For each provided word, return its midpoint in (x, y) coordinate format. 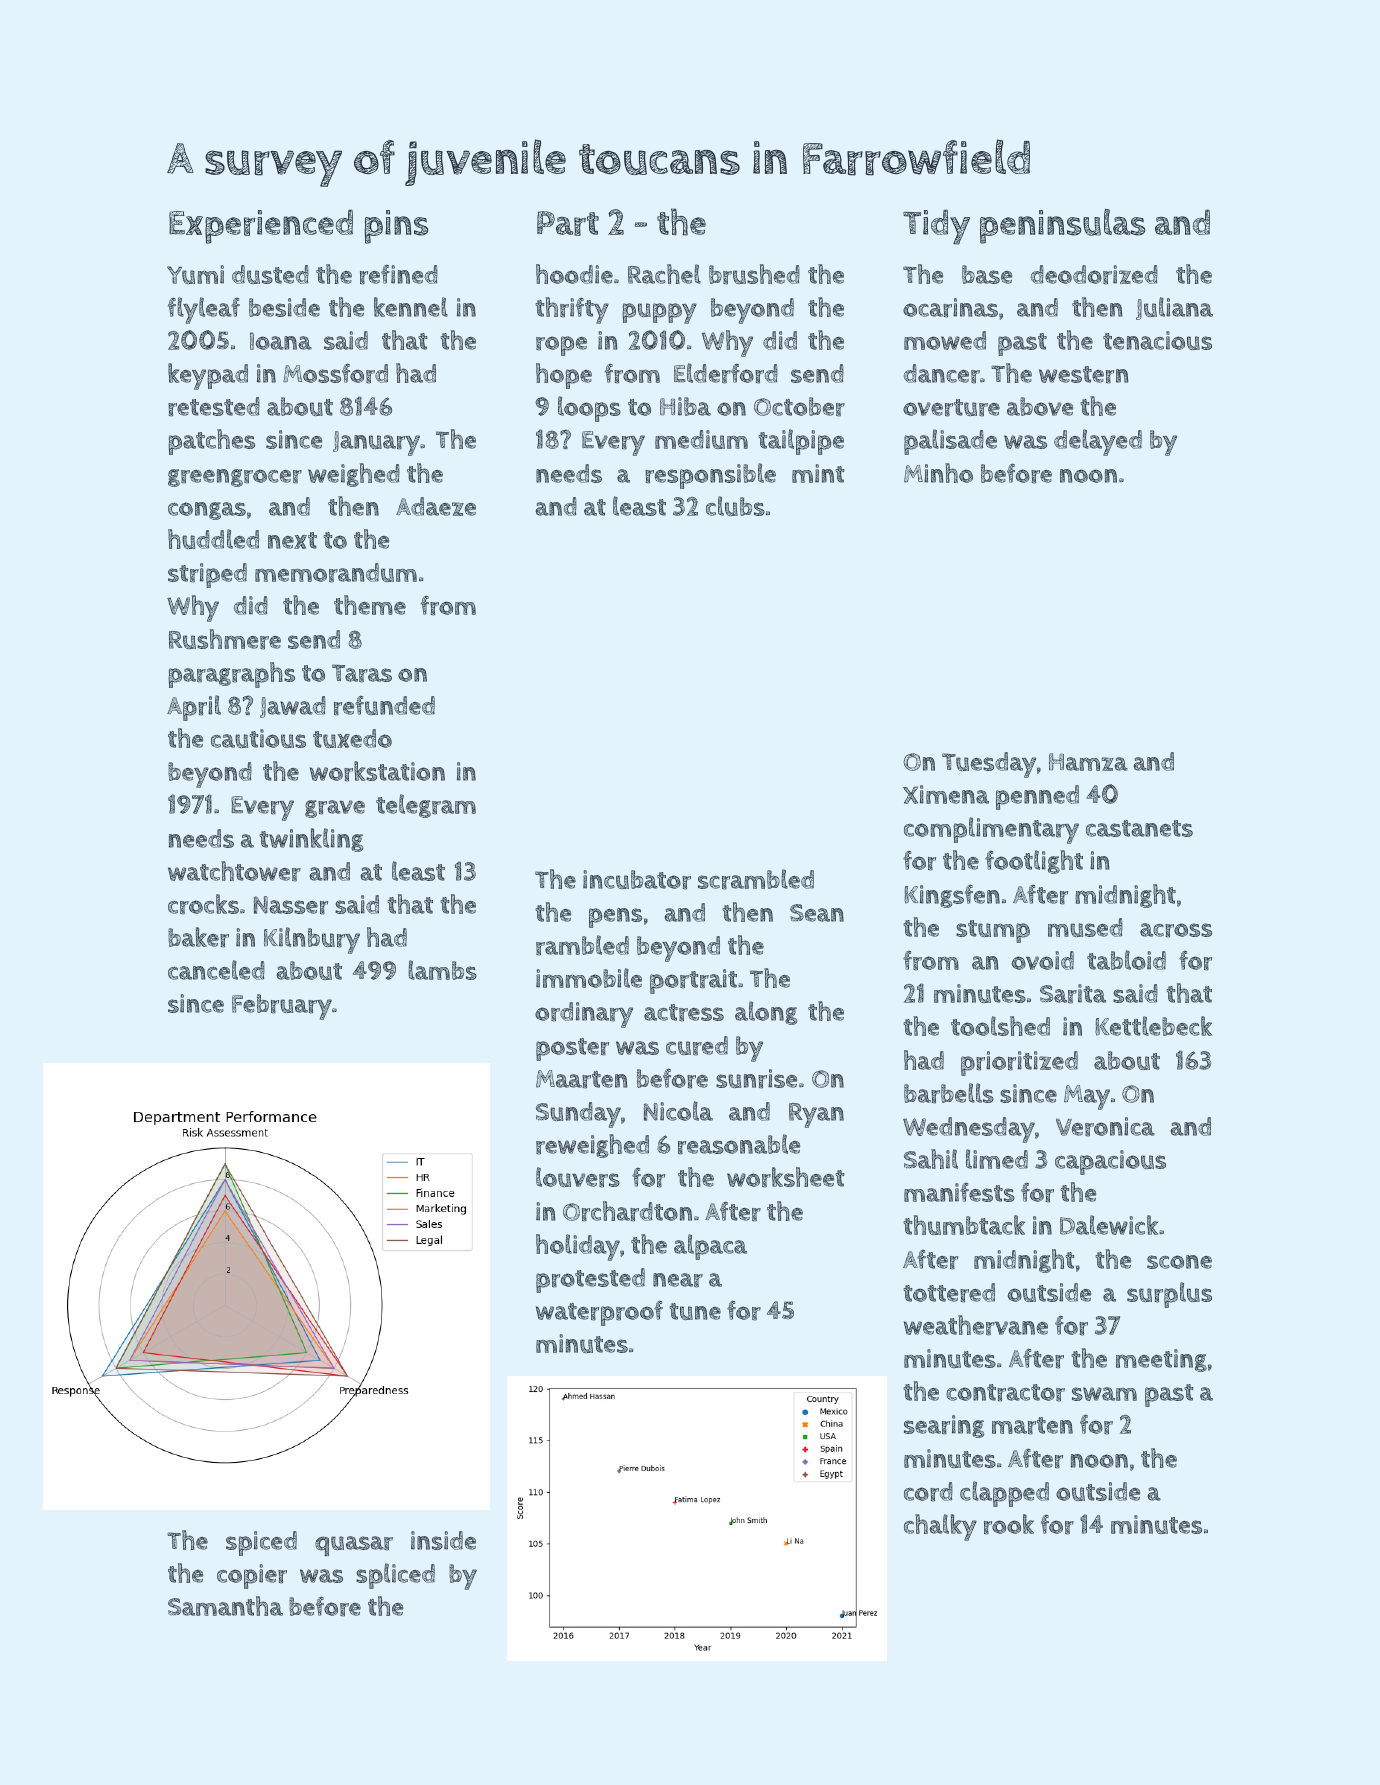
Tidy (936, 227)
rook (1009, 1524)
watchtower (234, 871)
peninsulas (1062, 226)
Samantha (225, 1606)
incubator (637, 880)
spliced (395, 1576)
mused (1085, 927)
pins (396, 227)
